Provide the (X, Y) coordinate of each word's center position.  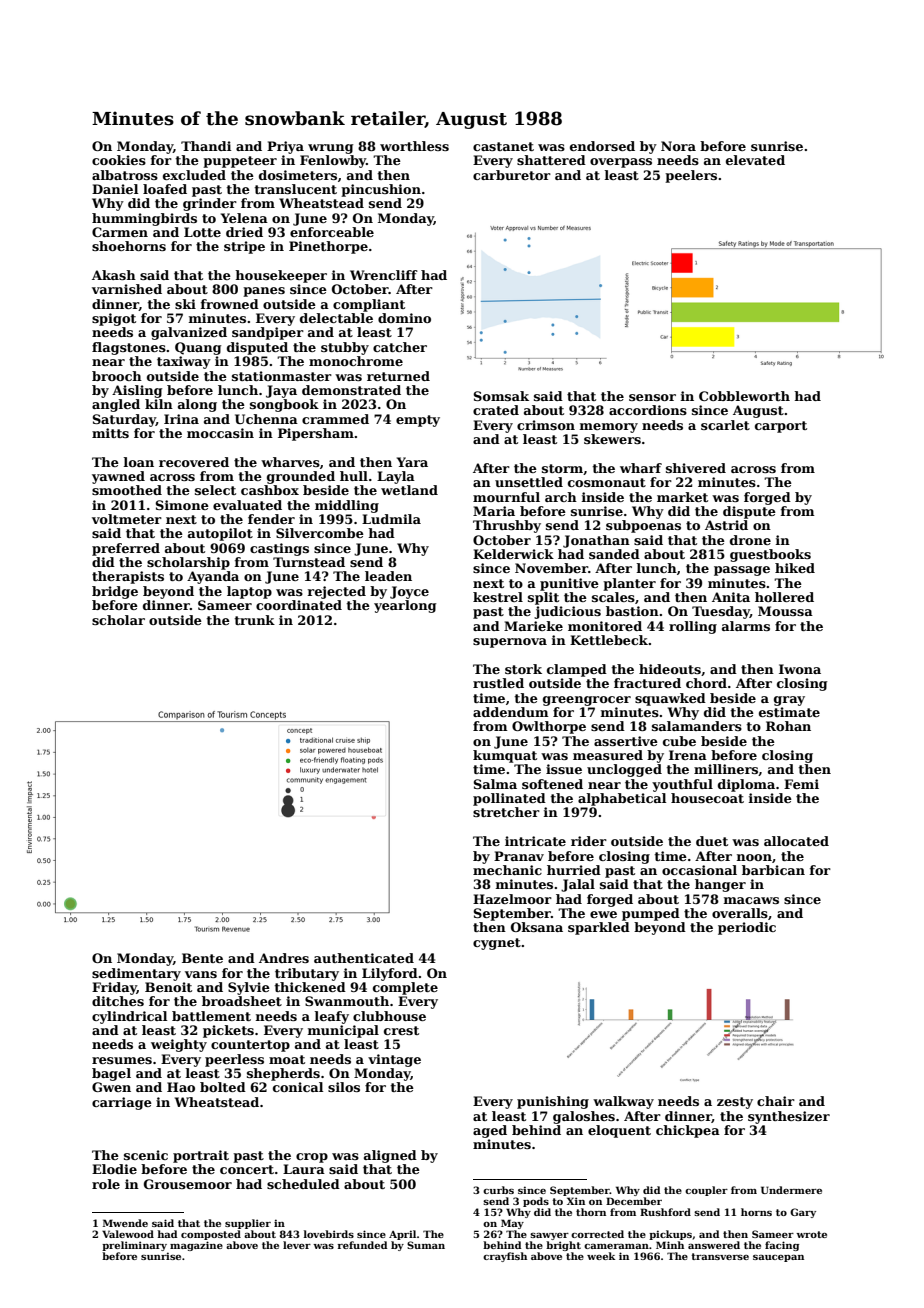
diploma (746, 785)
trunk (254, 620)
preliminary (134, 1246)
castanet (503, 146)
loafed (165, 189)
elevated (755, 160)
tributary (307, 974)
